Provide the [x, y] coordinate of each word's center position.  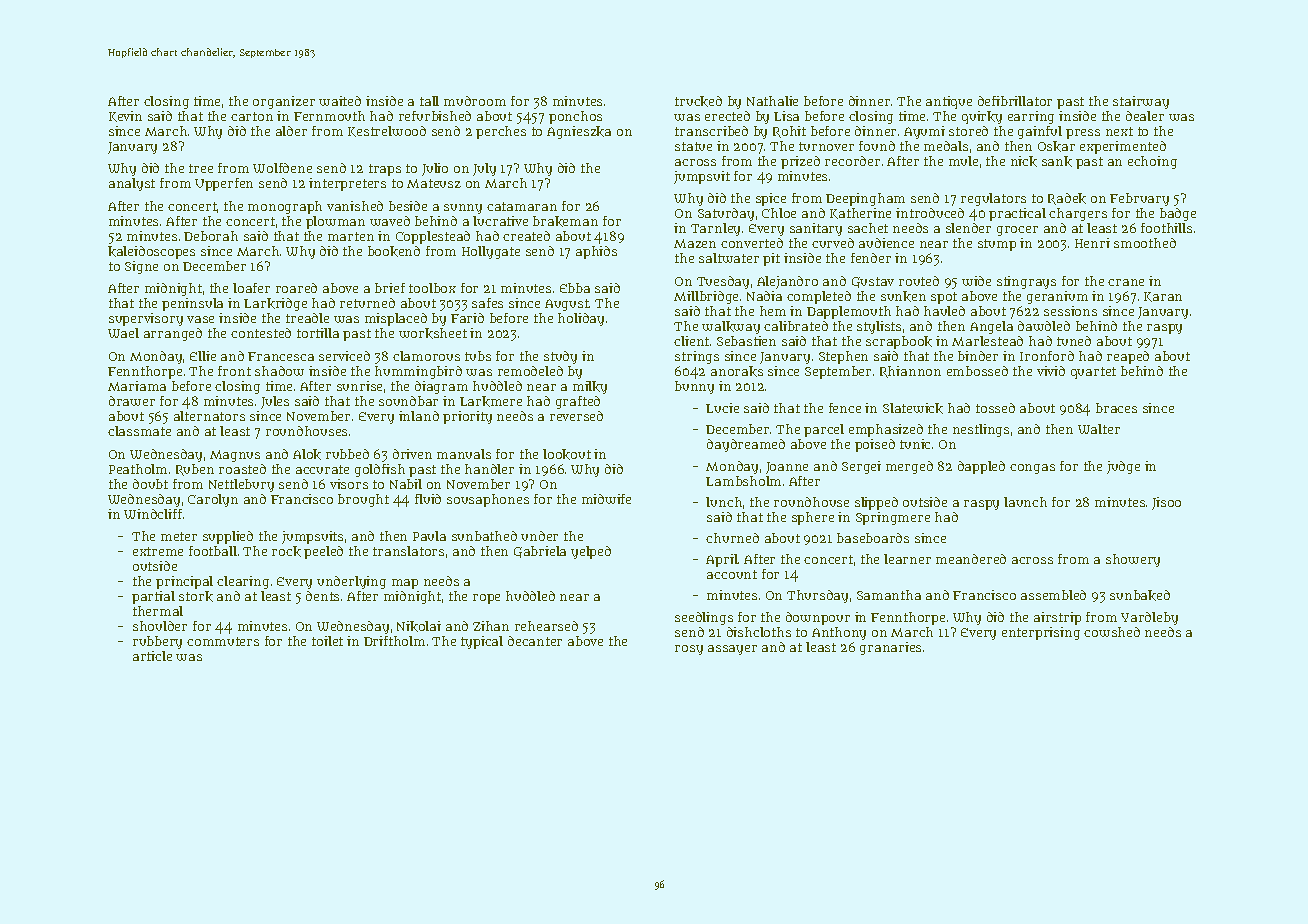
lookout [567, 454]
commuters [223, 641]
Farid [467, 318]
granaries [890, 648]
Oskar [1056, 146]
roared [296, 288]
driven [412, 454]
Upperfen [224, 184]
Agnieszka [579, 132]
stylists [879, 327]
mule [963, 161]
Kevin [125, 116]
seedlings [704, 618]
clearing [243, 582]
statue [693, 146]
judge [1123, 467]
